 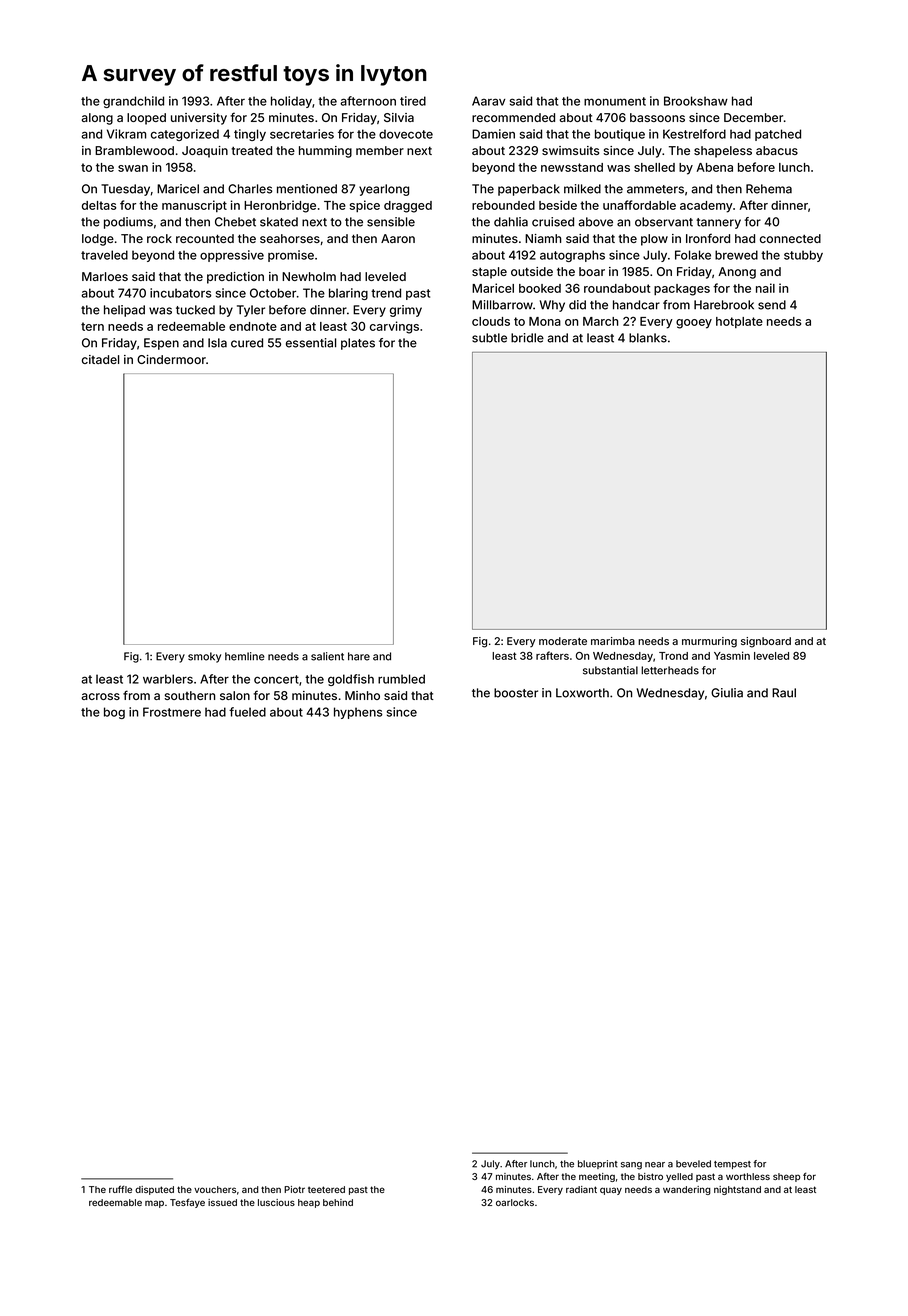 What do you see at coordinates (279, 222) in the document?
I see `skated` at bounding box center [279, 222].
